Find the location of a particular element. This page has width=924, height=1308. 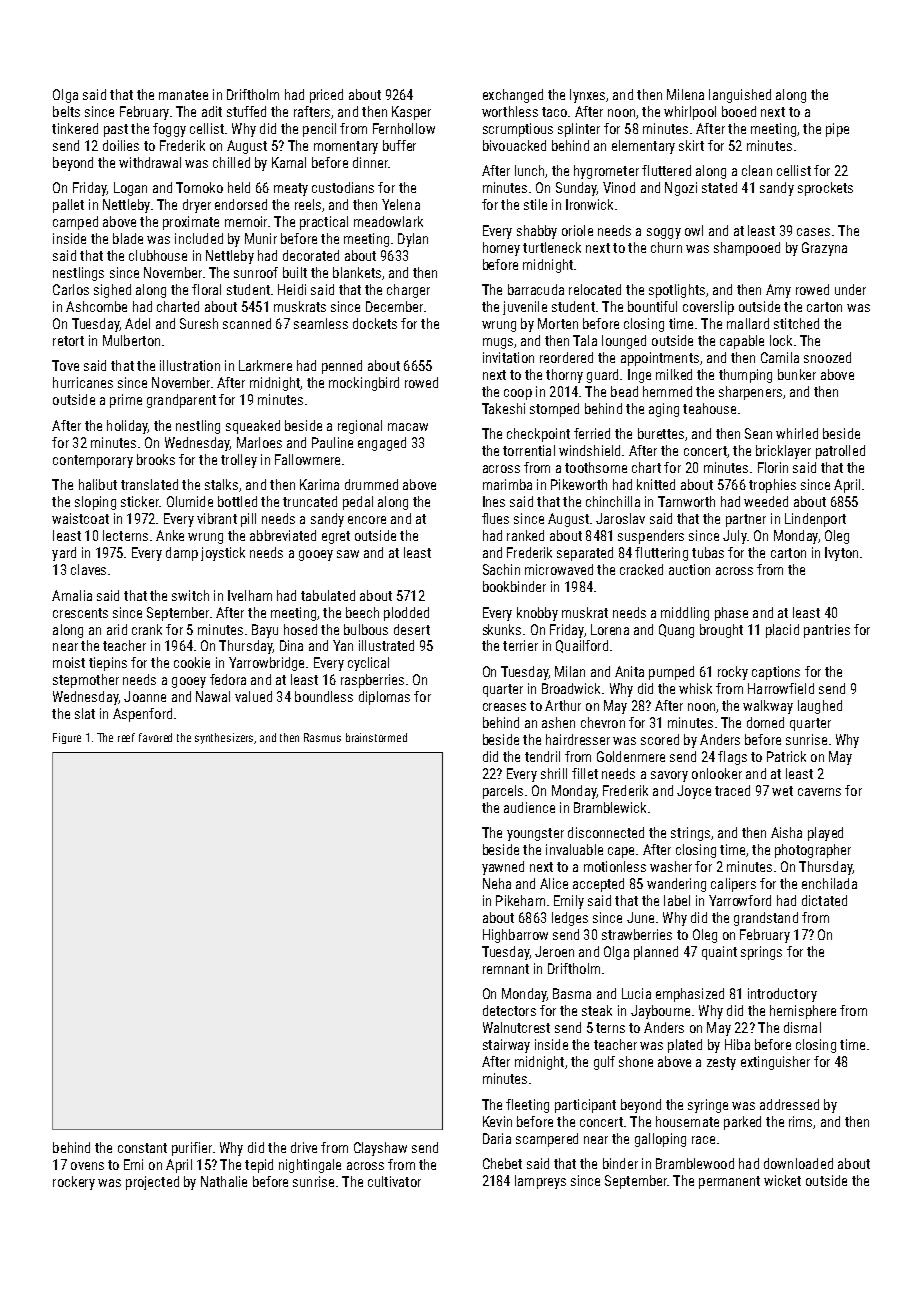

brooks is located at coordinates (156, 459).
